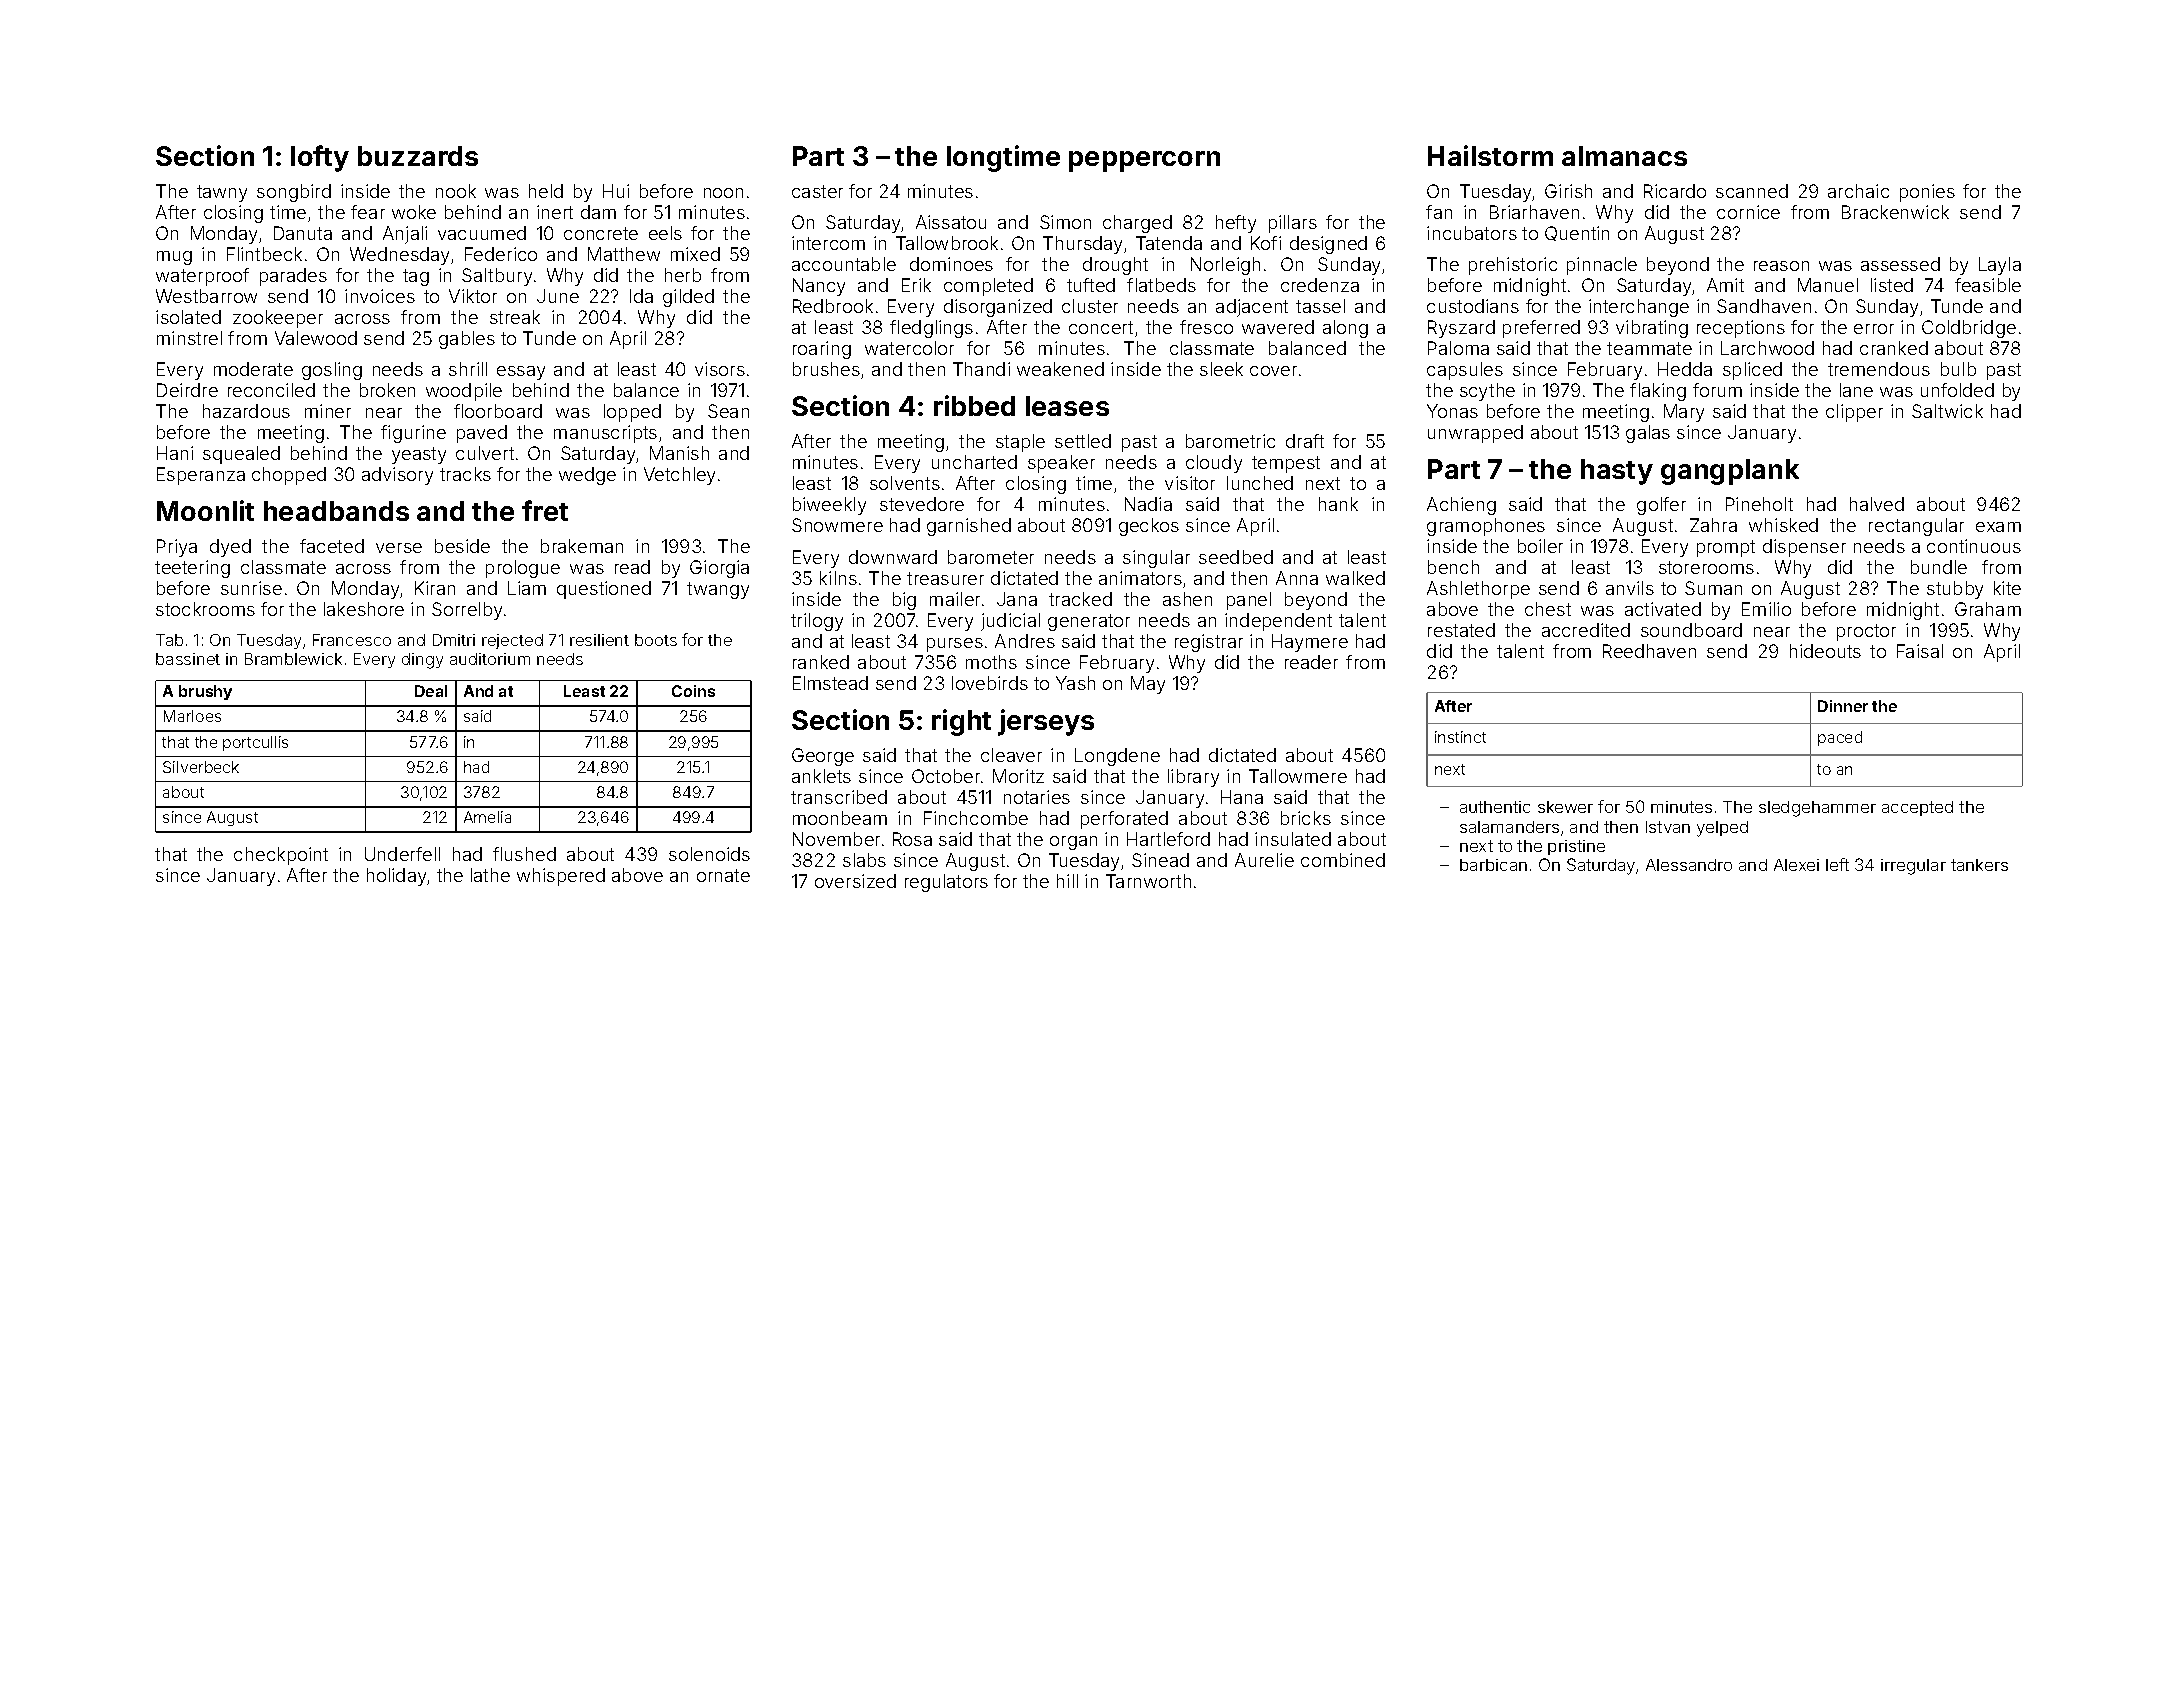  Describe the element at coordinates (1148, 881) in the image. I see `Tarnworth` at that location.
